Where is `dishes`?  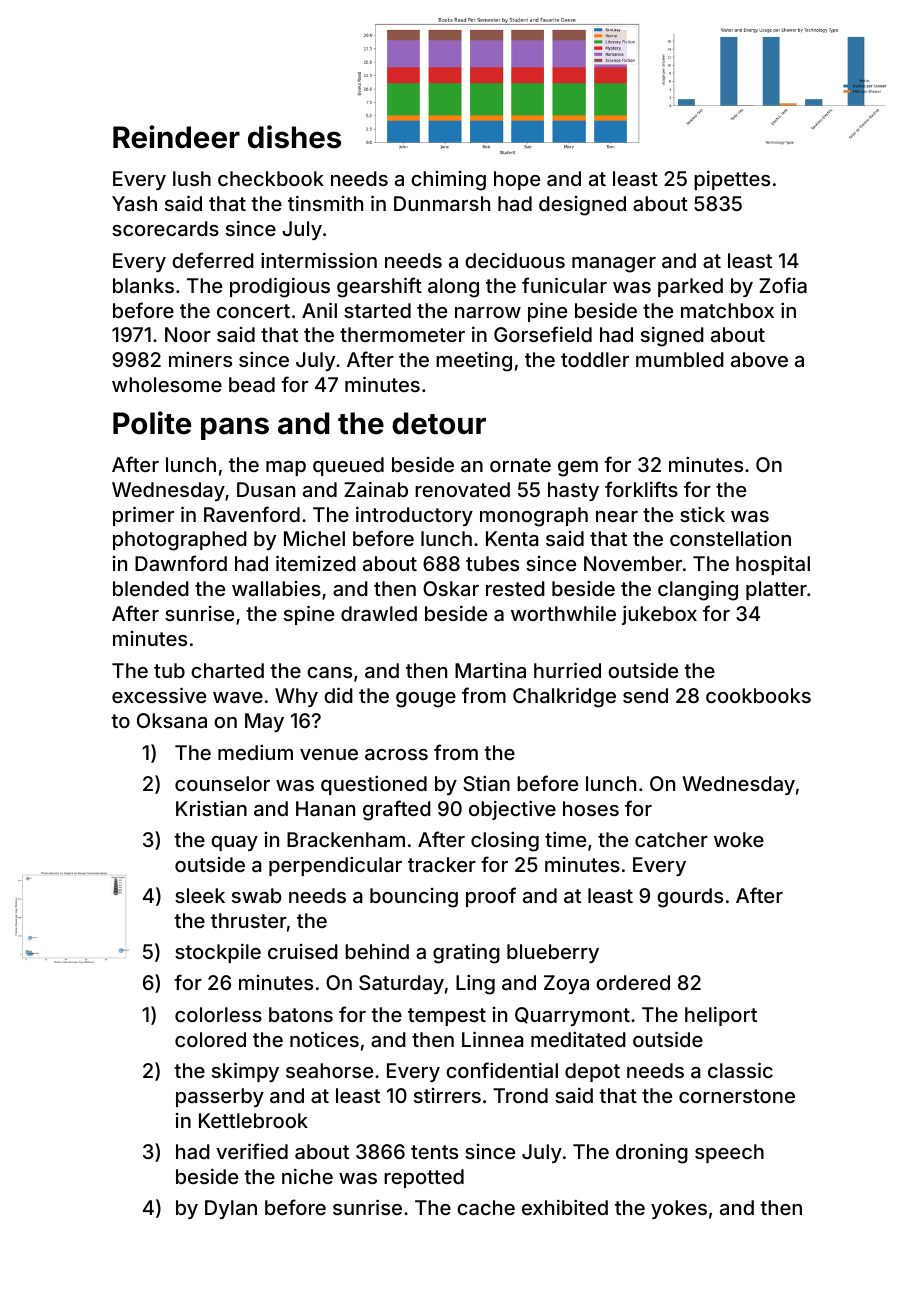
dishes is located at coordinates (294, 137).
